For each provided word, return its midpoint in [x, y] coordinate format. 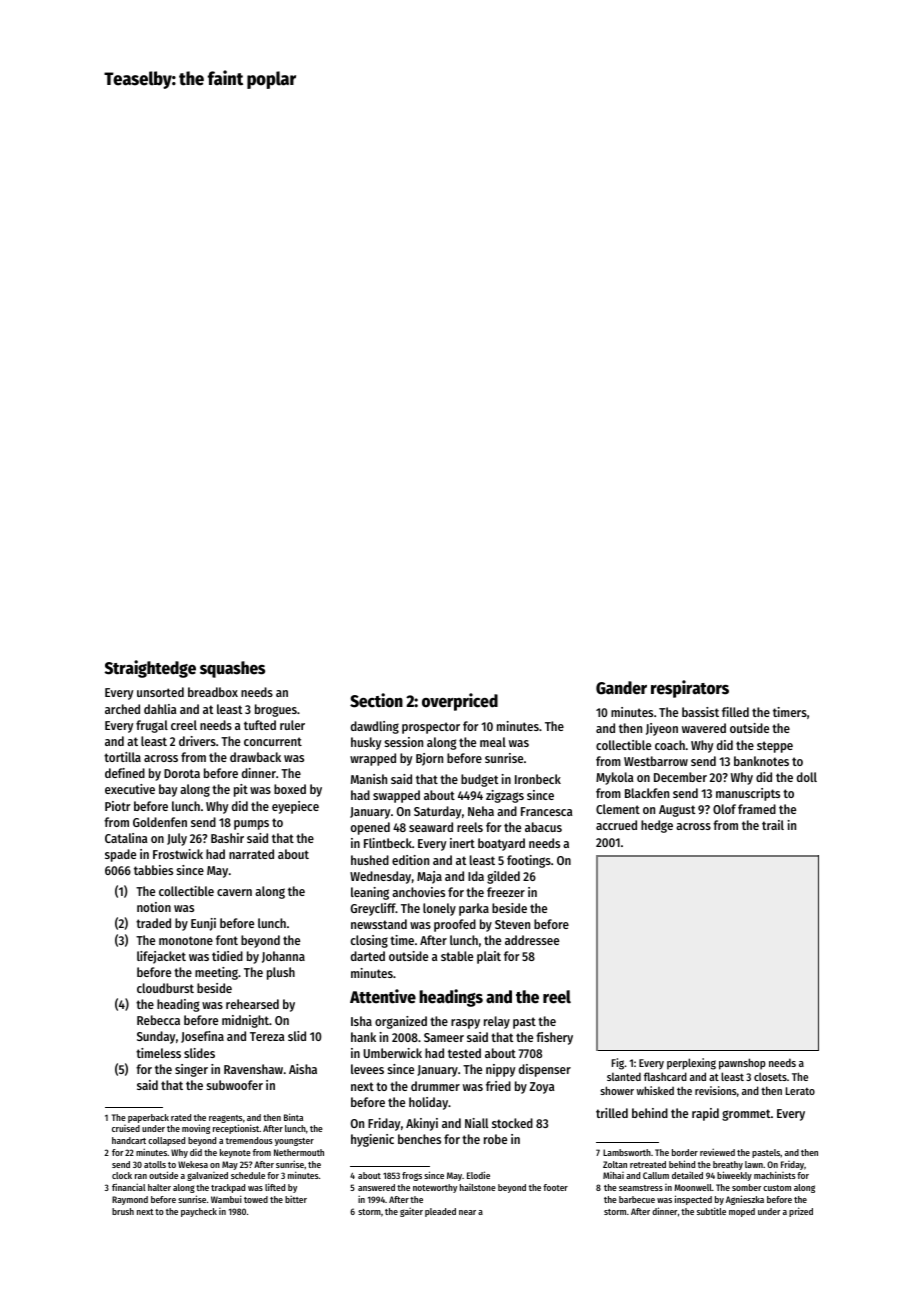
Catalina [126, 838]
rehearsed [252, 1004]
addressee [532, 940]
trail [773, 825]
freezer [506, 892]
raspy [465, 1024]
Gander [621, 688]
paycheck [199, 1212]
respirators [690, 689]
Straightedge [150, 669]
